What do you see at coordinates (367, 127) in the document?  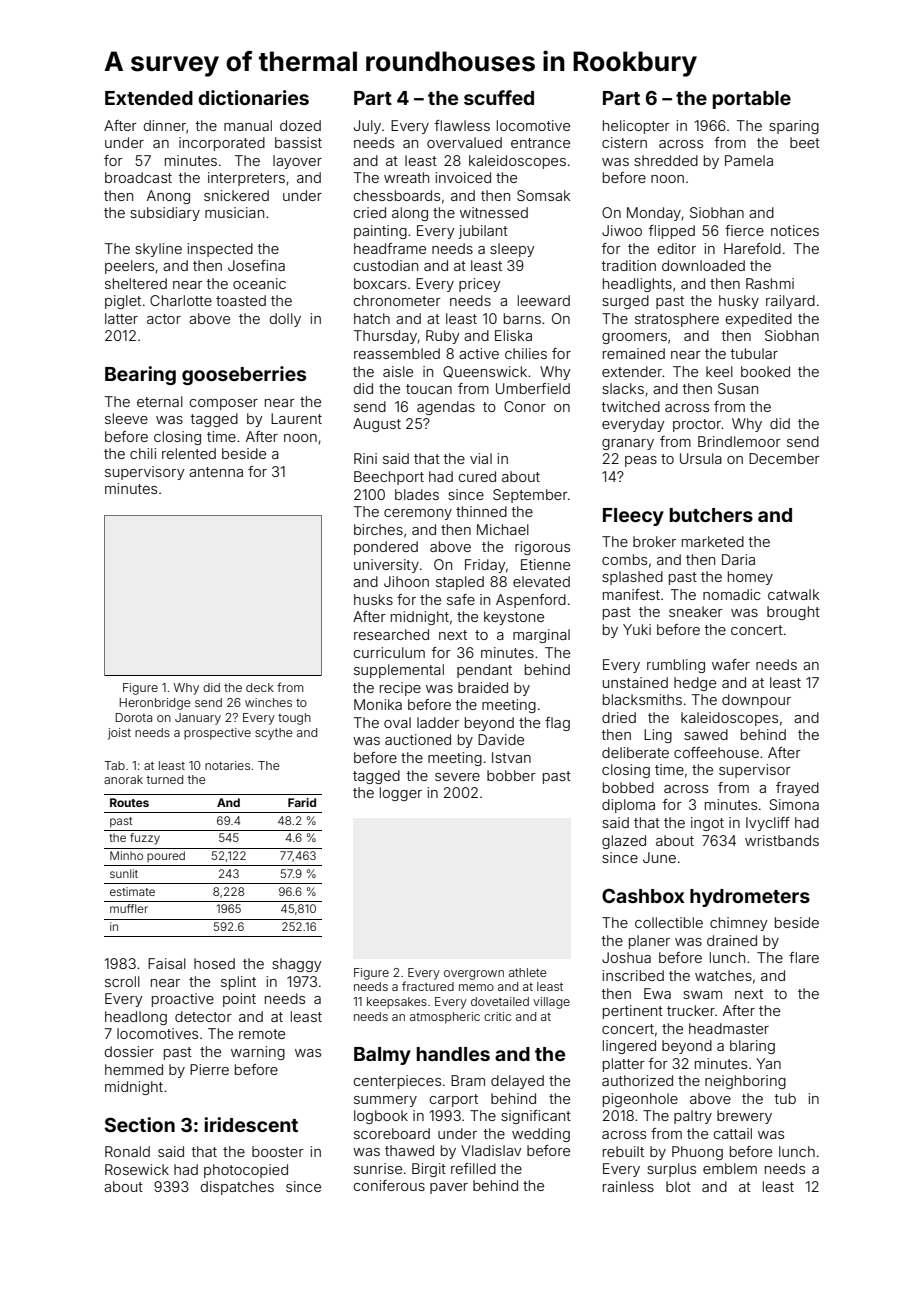 I see `July` at bounding box center [367, 127].
